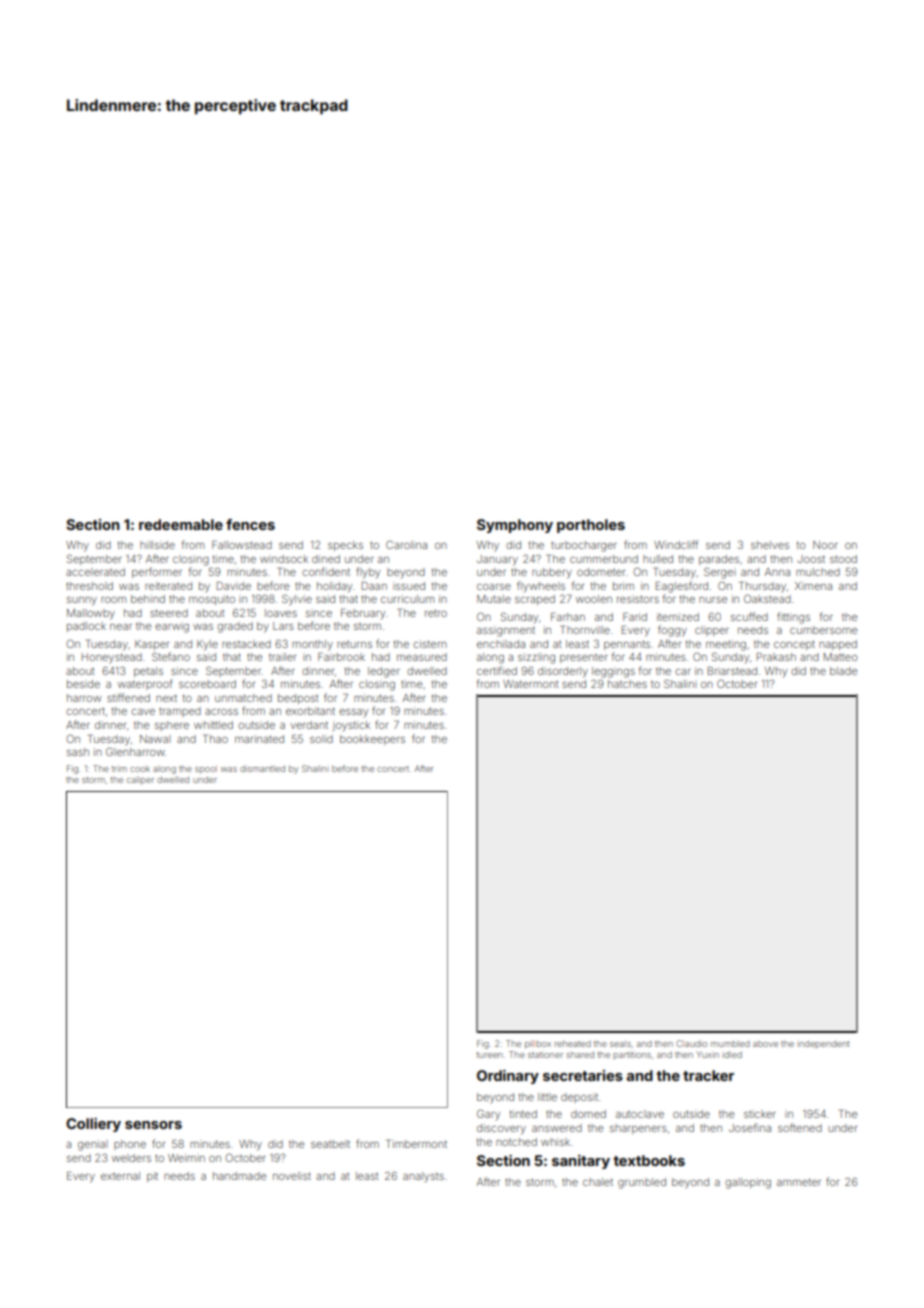 The width and height of the screenshot is (924, 1308). Describe the element at coordinates (157, 545) in the screenshot. I see `hillside` at that location.
